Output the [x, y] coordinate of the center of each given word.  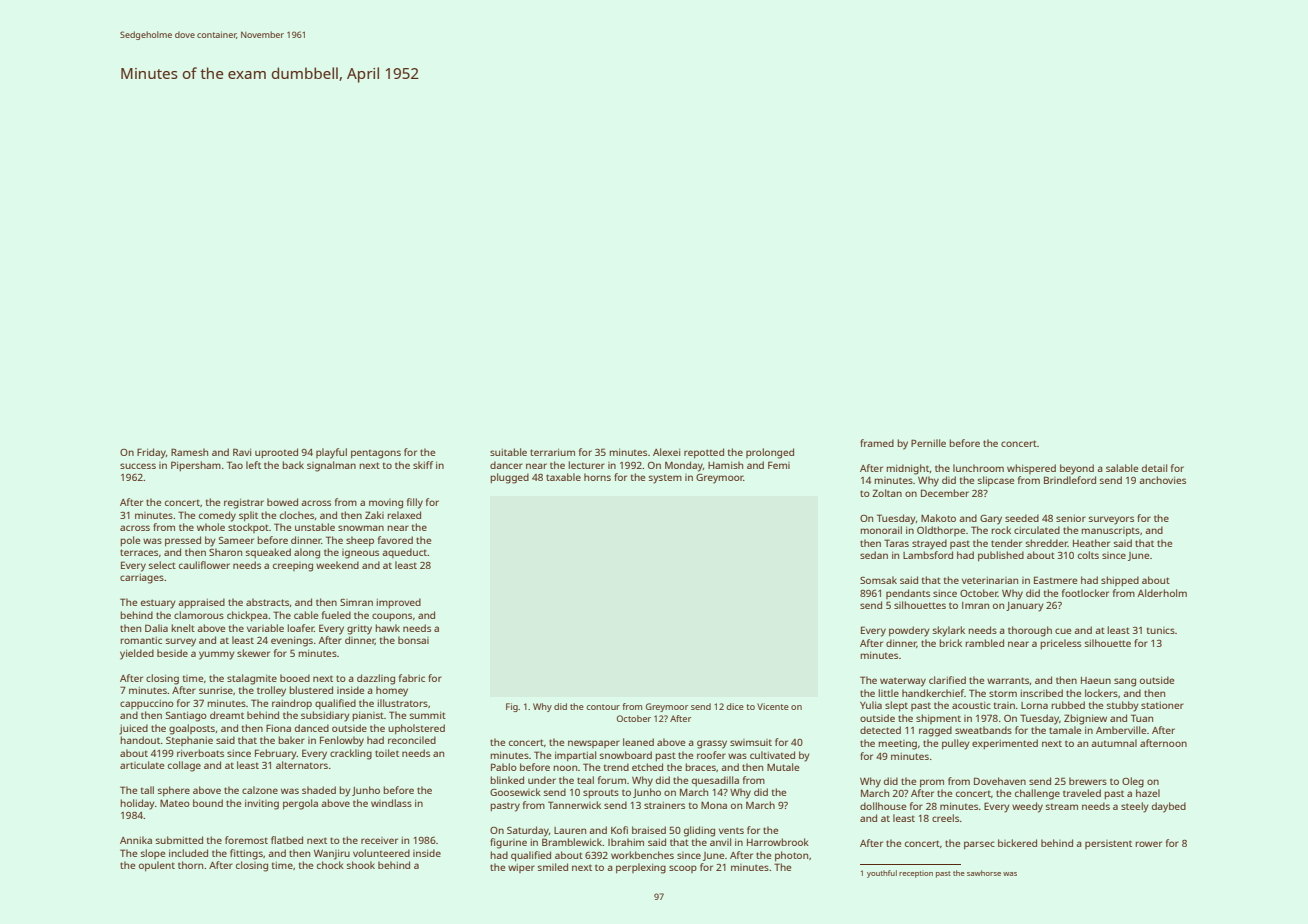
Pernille [928, 443]
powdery [909, 631]
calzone [260, 790]
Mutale [783, 767]
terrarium [552, 452]
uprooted [276, 453]
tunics [1161, 630]
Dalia [156, 628]
